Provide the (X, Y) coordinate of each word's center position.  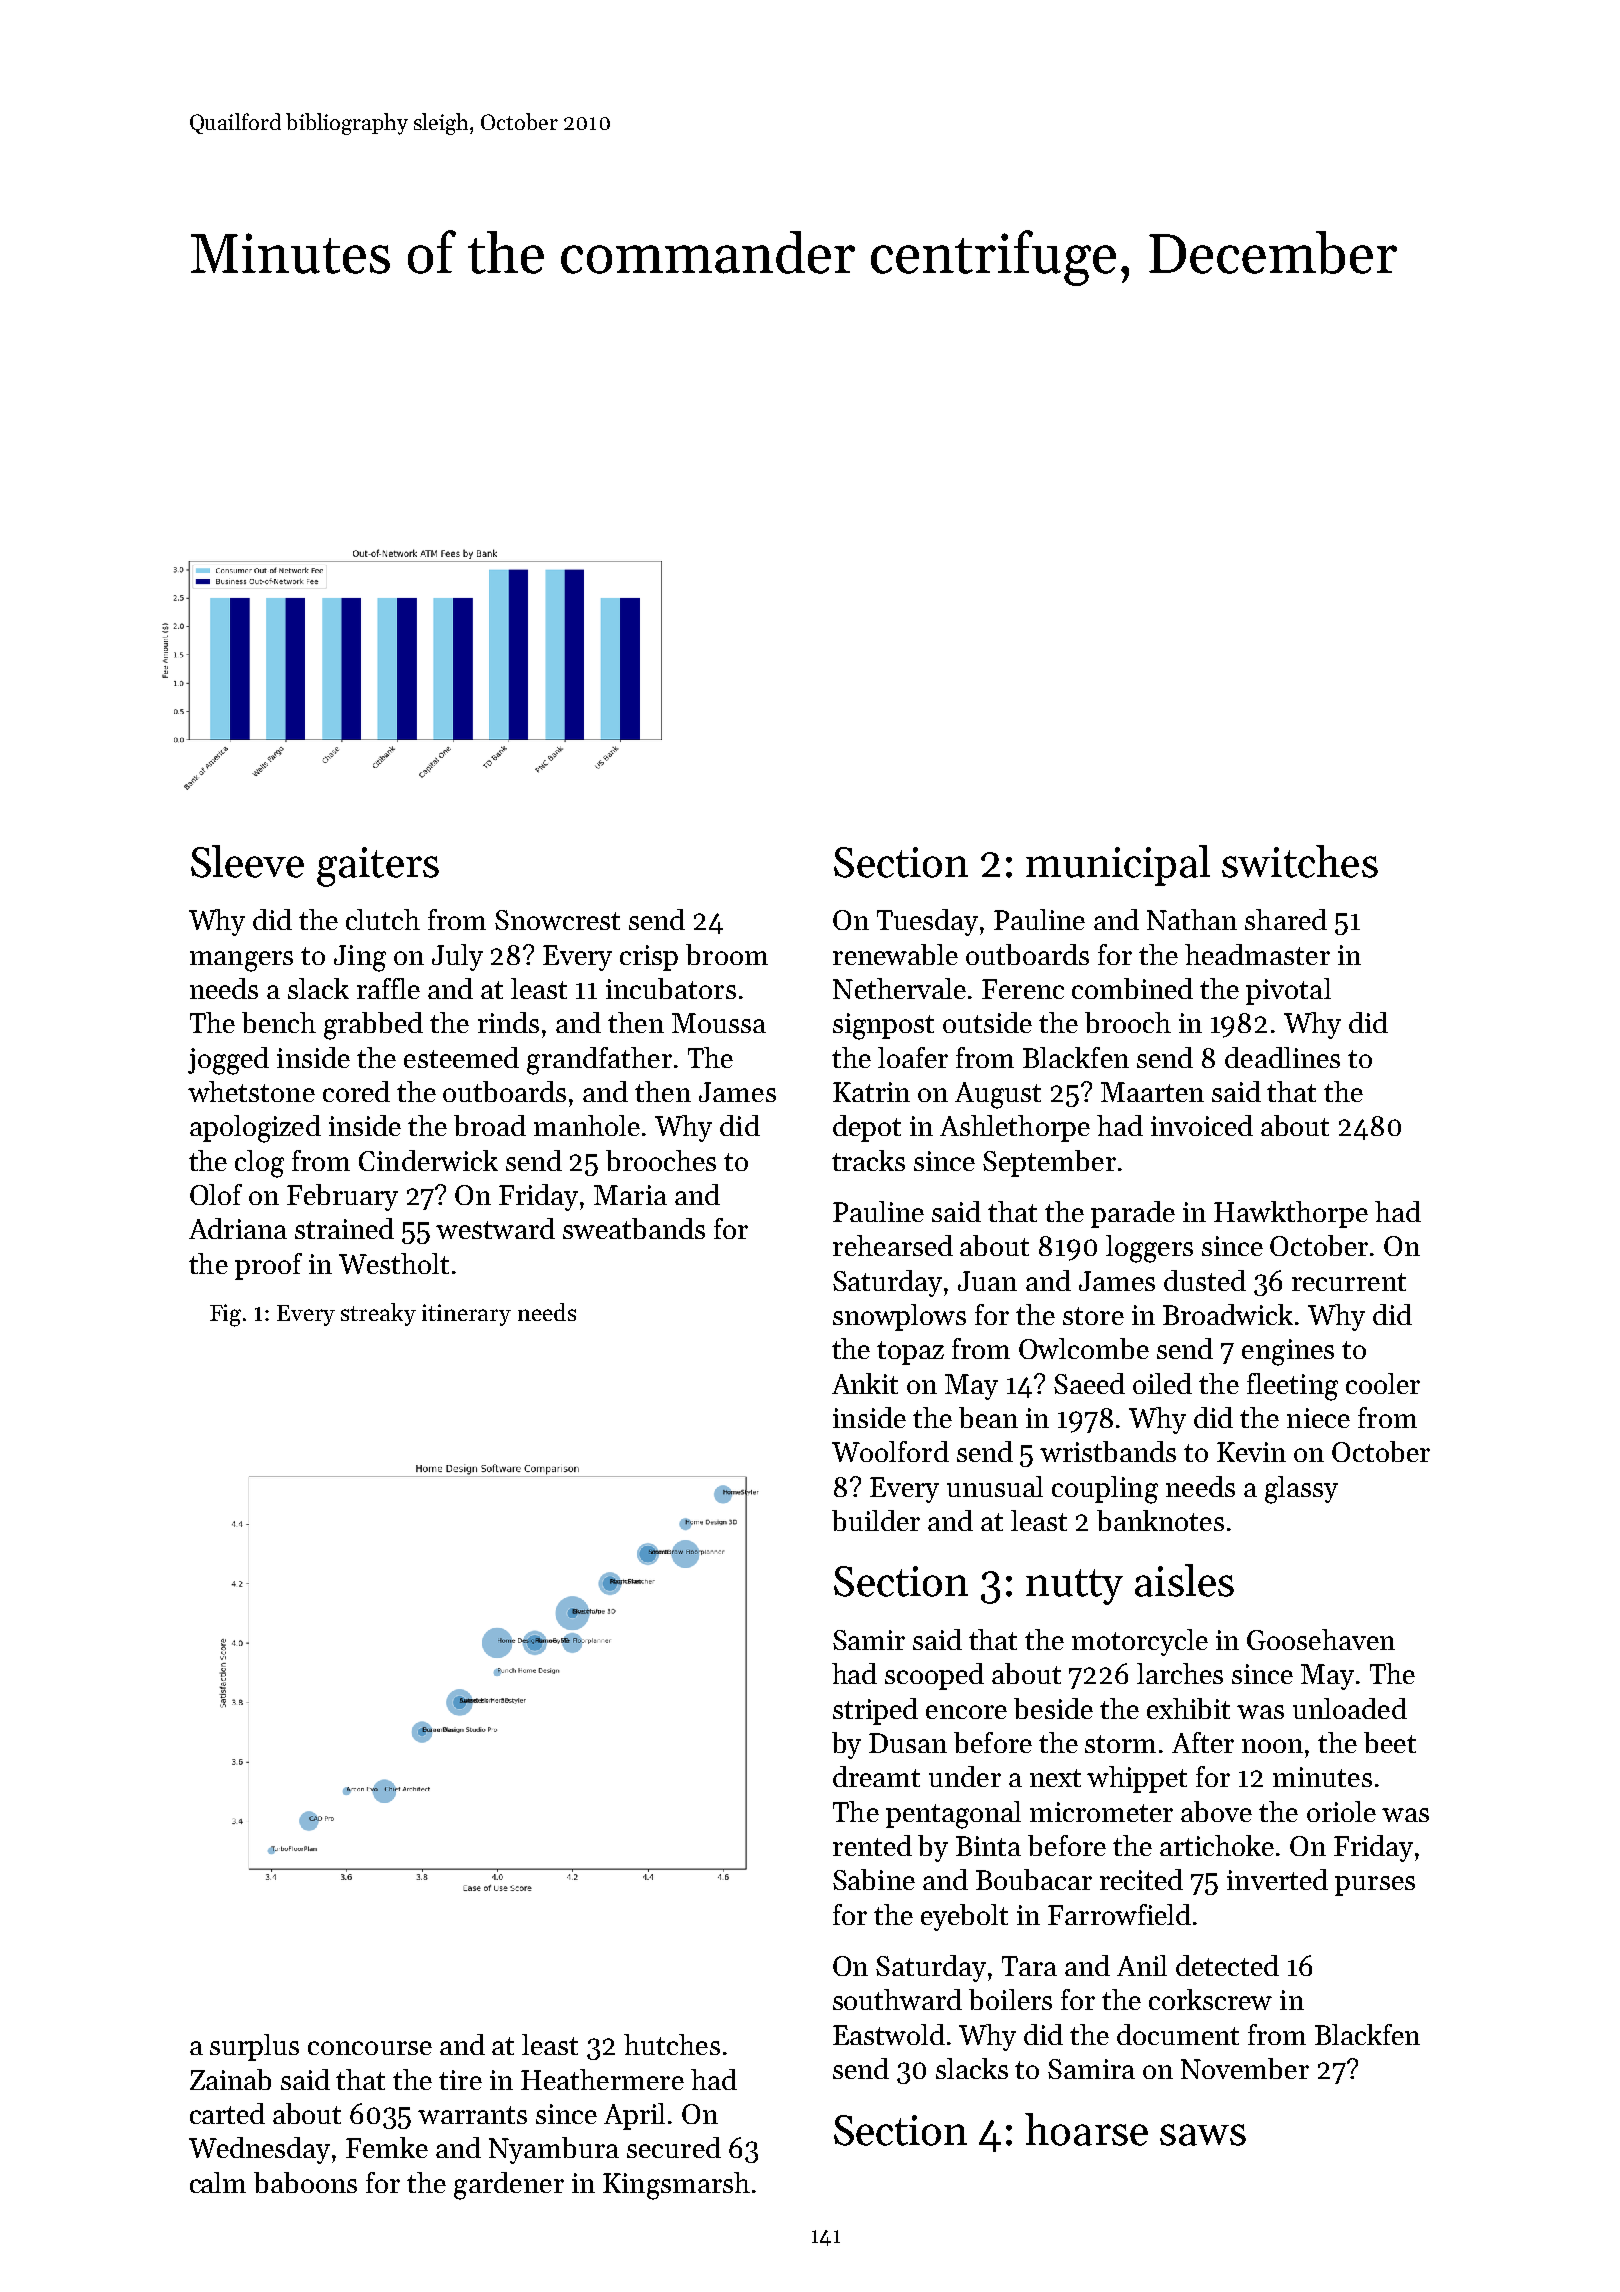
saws (1203, 2135)
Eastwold (889, 2034)
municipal (1118, 865)
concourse (370, 2048)
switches (1300, 861)
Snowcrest (557, 920)
